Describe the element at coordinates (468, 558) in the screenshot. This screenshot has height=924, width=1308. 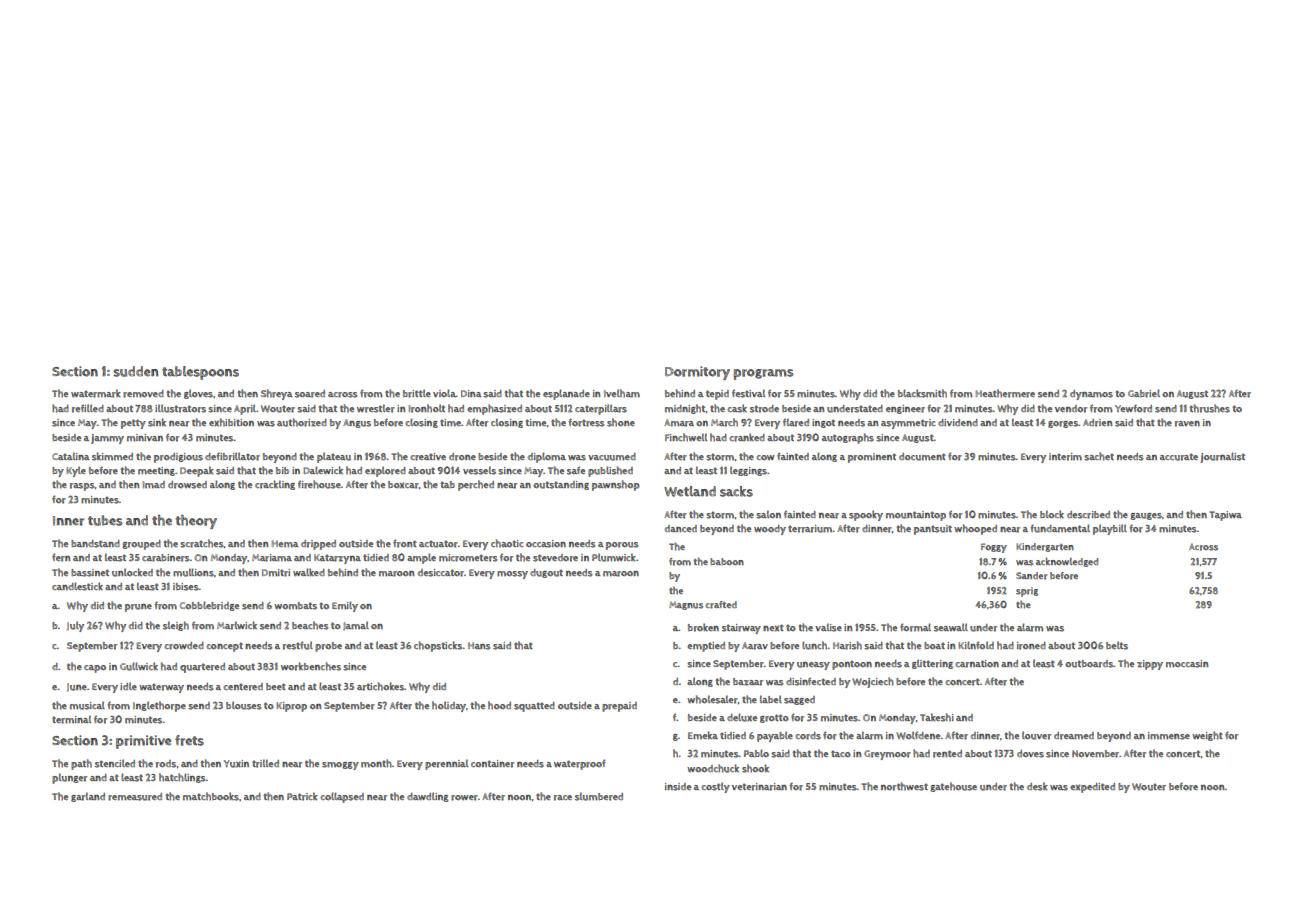
I see `micrometers` at that location.
